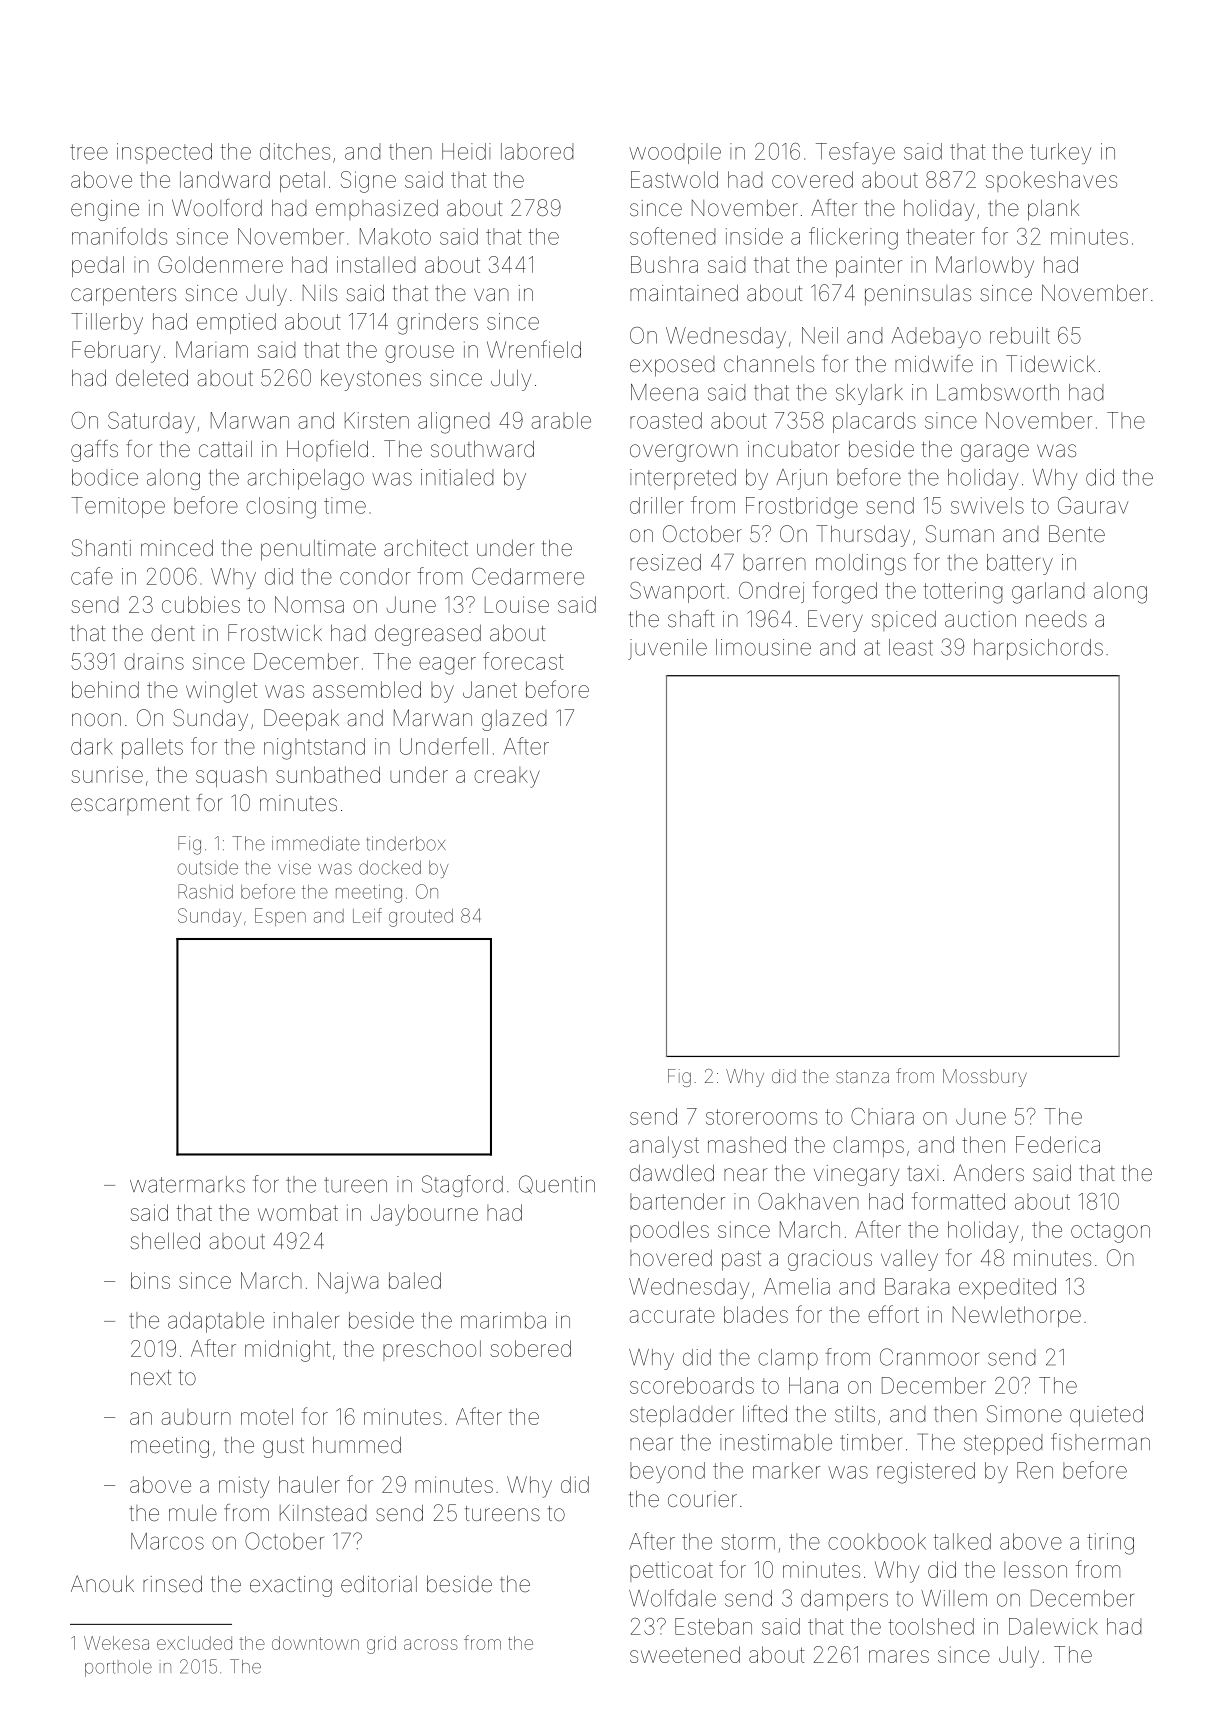  I want to click on ditches, so click(295, 151).
